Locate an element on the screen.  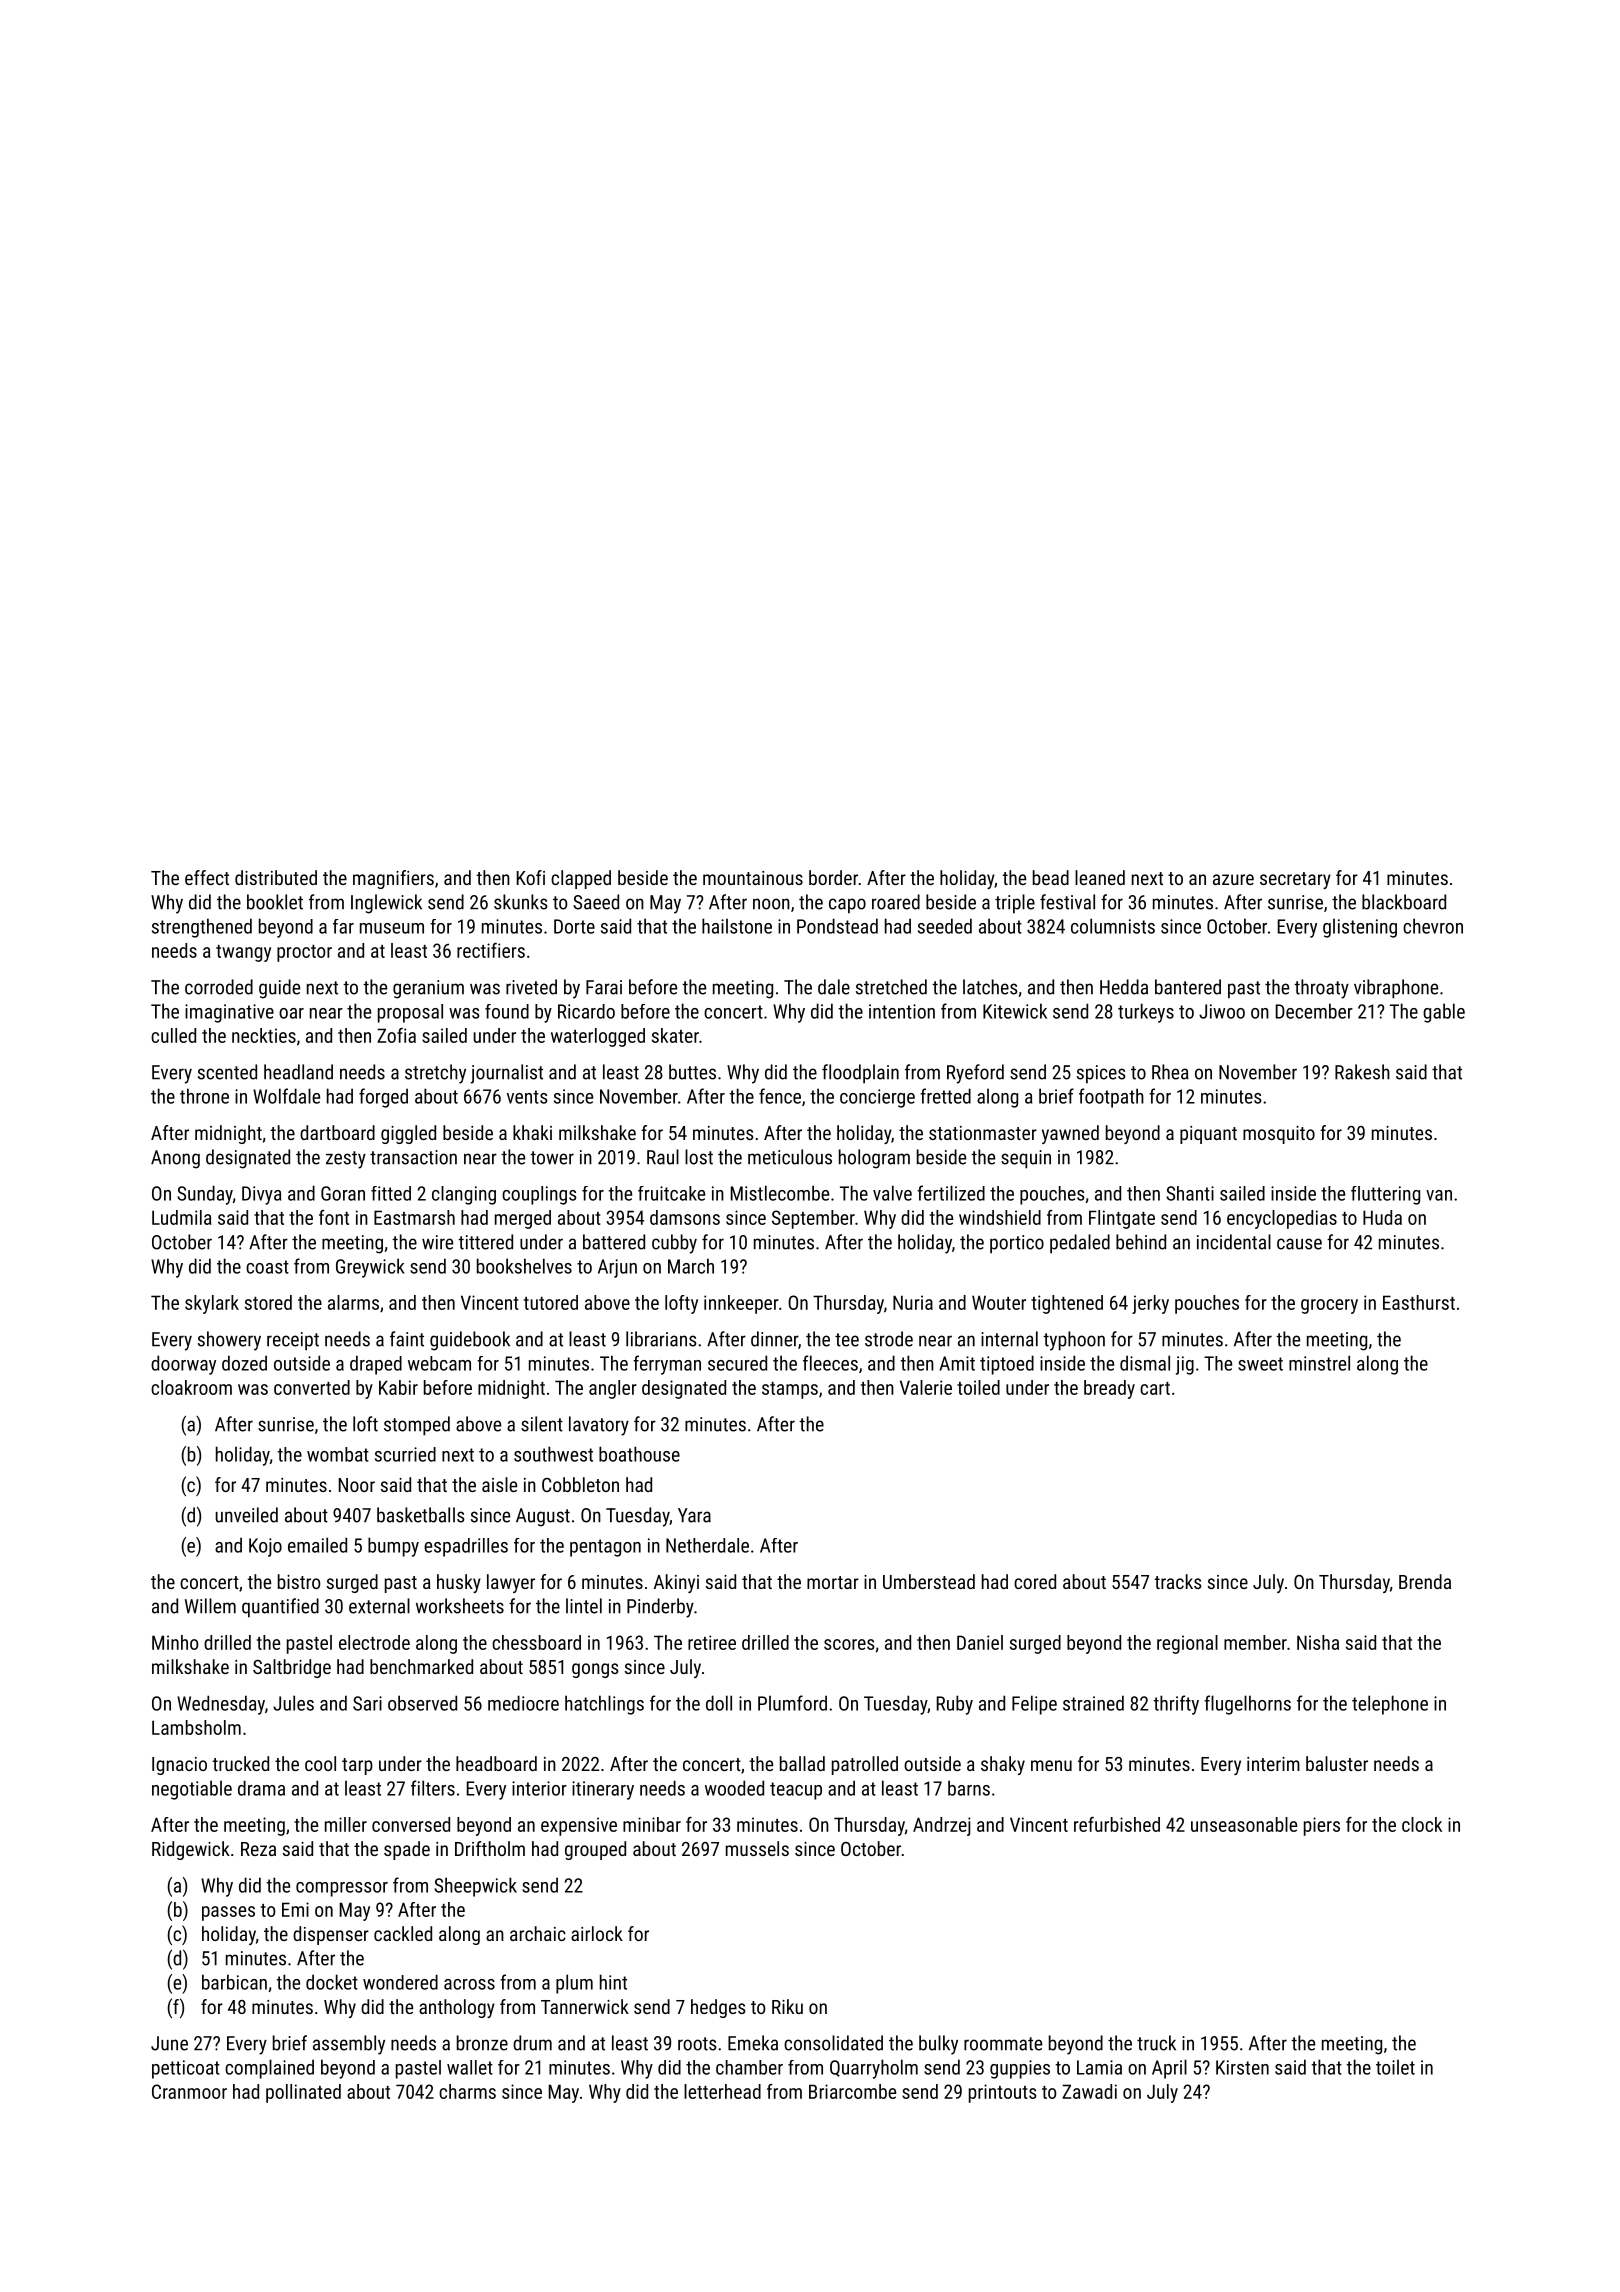
charms is located at coordinates (467, 2091).
